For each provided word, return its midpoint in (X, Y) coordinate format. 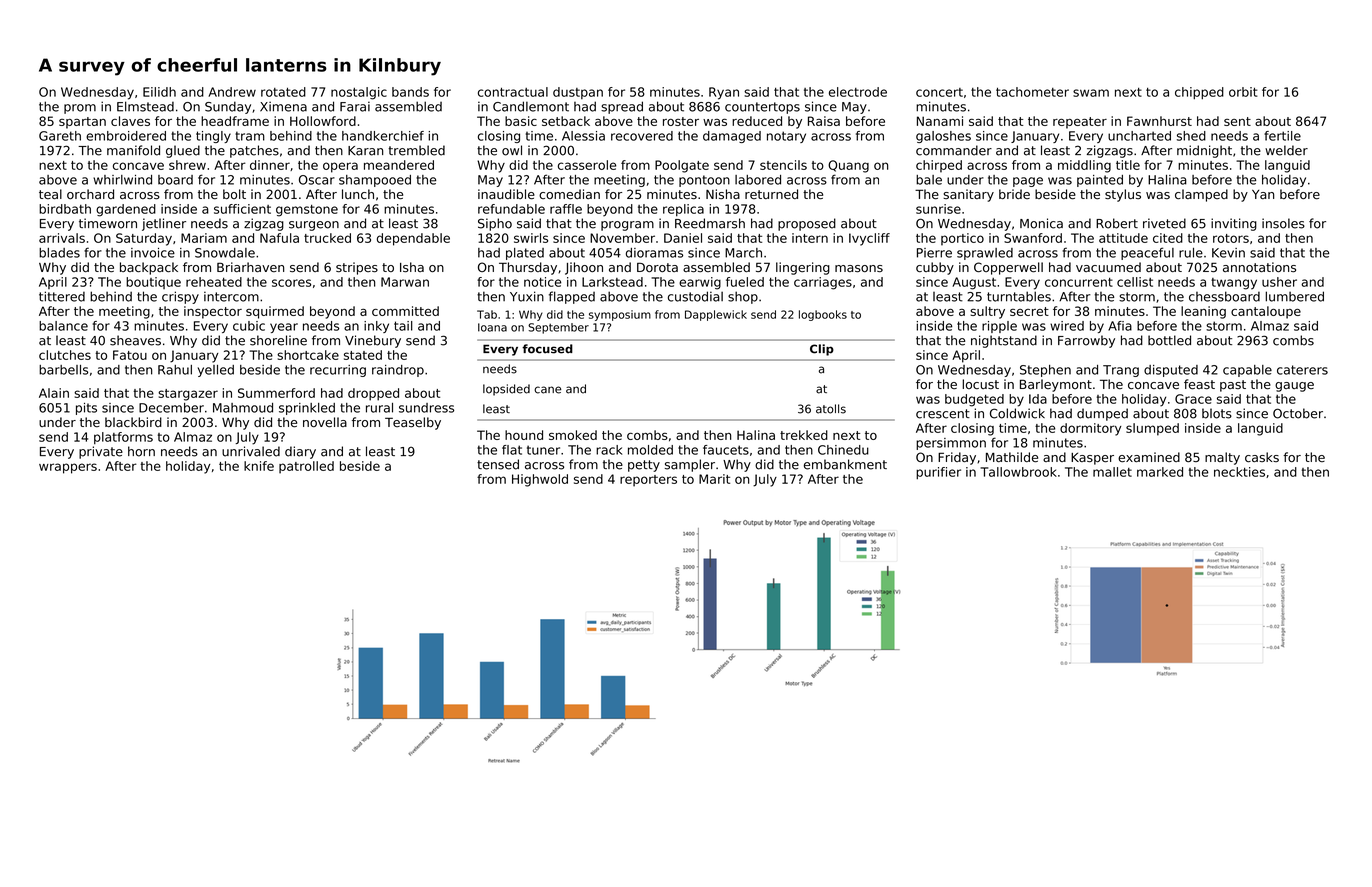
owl (512, 150)
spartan (82, 123)
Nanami (940, 121)
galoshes (943, 137)
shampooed (375, 181)
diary (300, 452)
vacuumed (1108, 267)
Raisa (824, 121)
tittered (62, 296)
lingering (803, 268)
